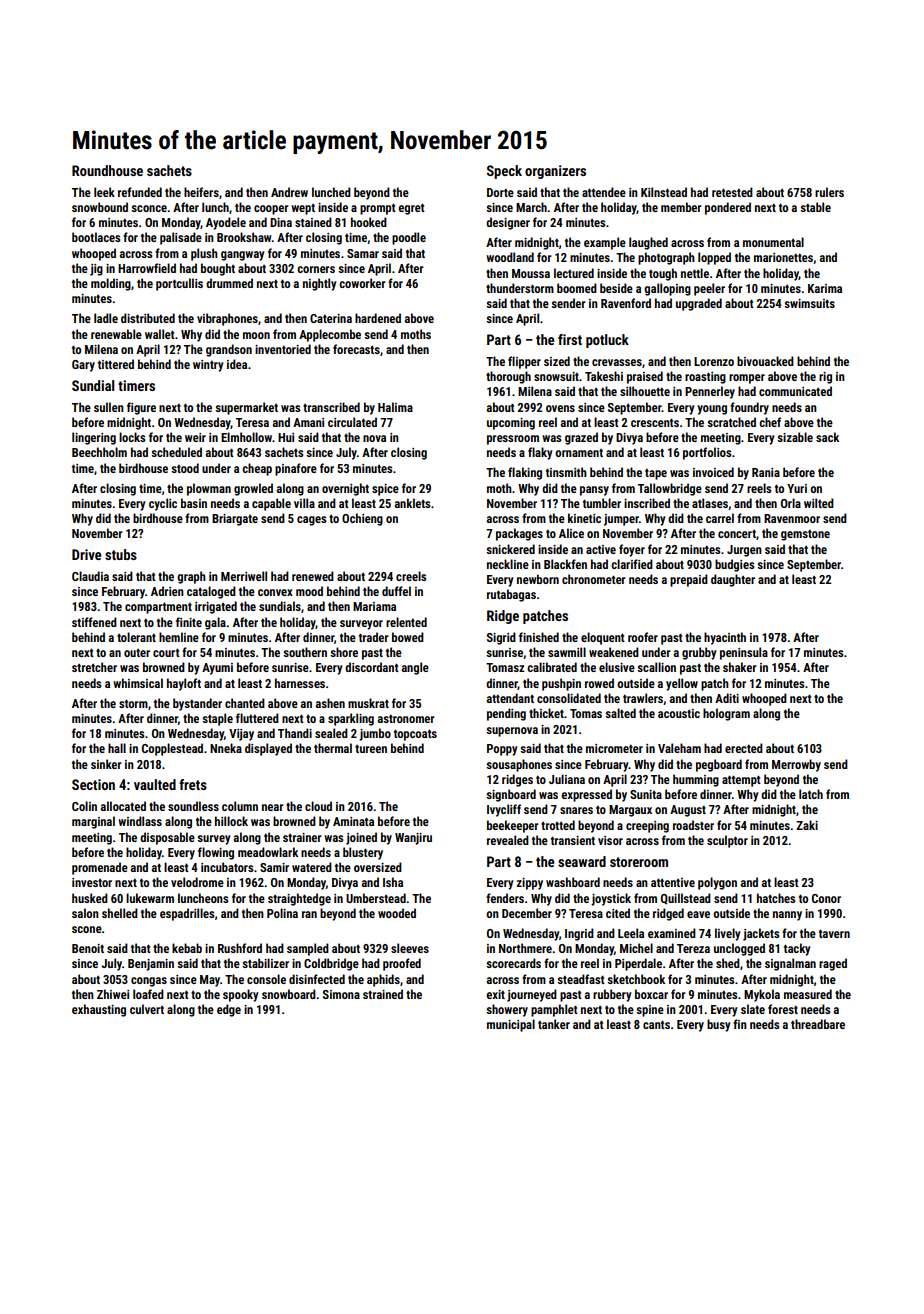 The height and width of the screenshot is (1314, 924). What do you see at coordinates (805, 535) in the screenshot?
I see `gemstone` at bounding box center [805, 535].
